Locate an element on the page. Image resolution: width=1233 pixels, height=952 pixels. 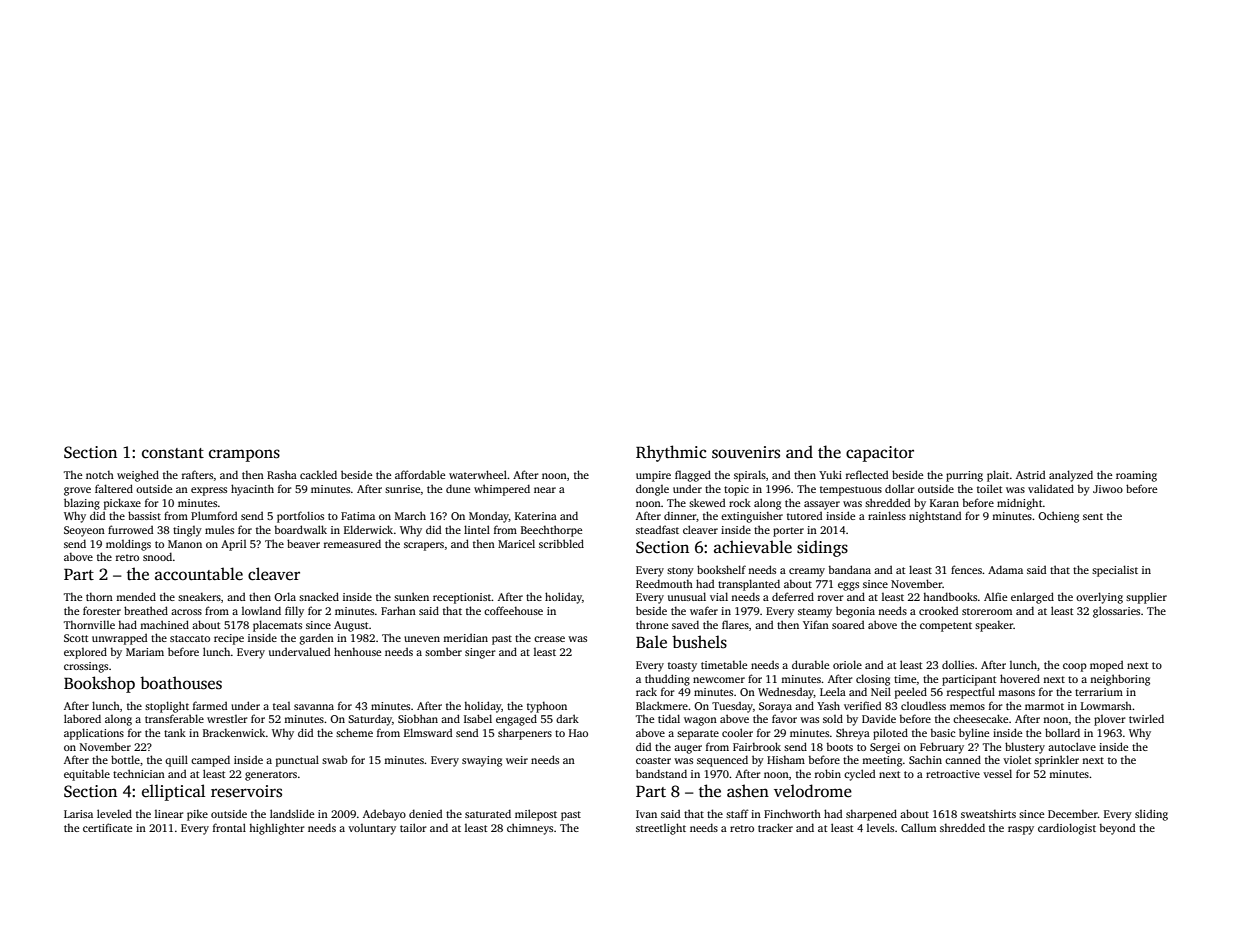
Fatima is located at coordinates (358, 516).
